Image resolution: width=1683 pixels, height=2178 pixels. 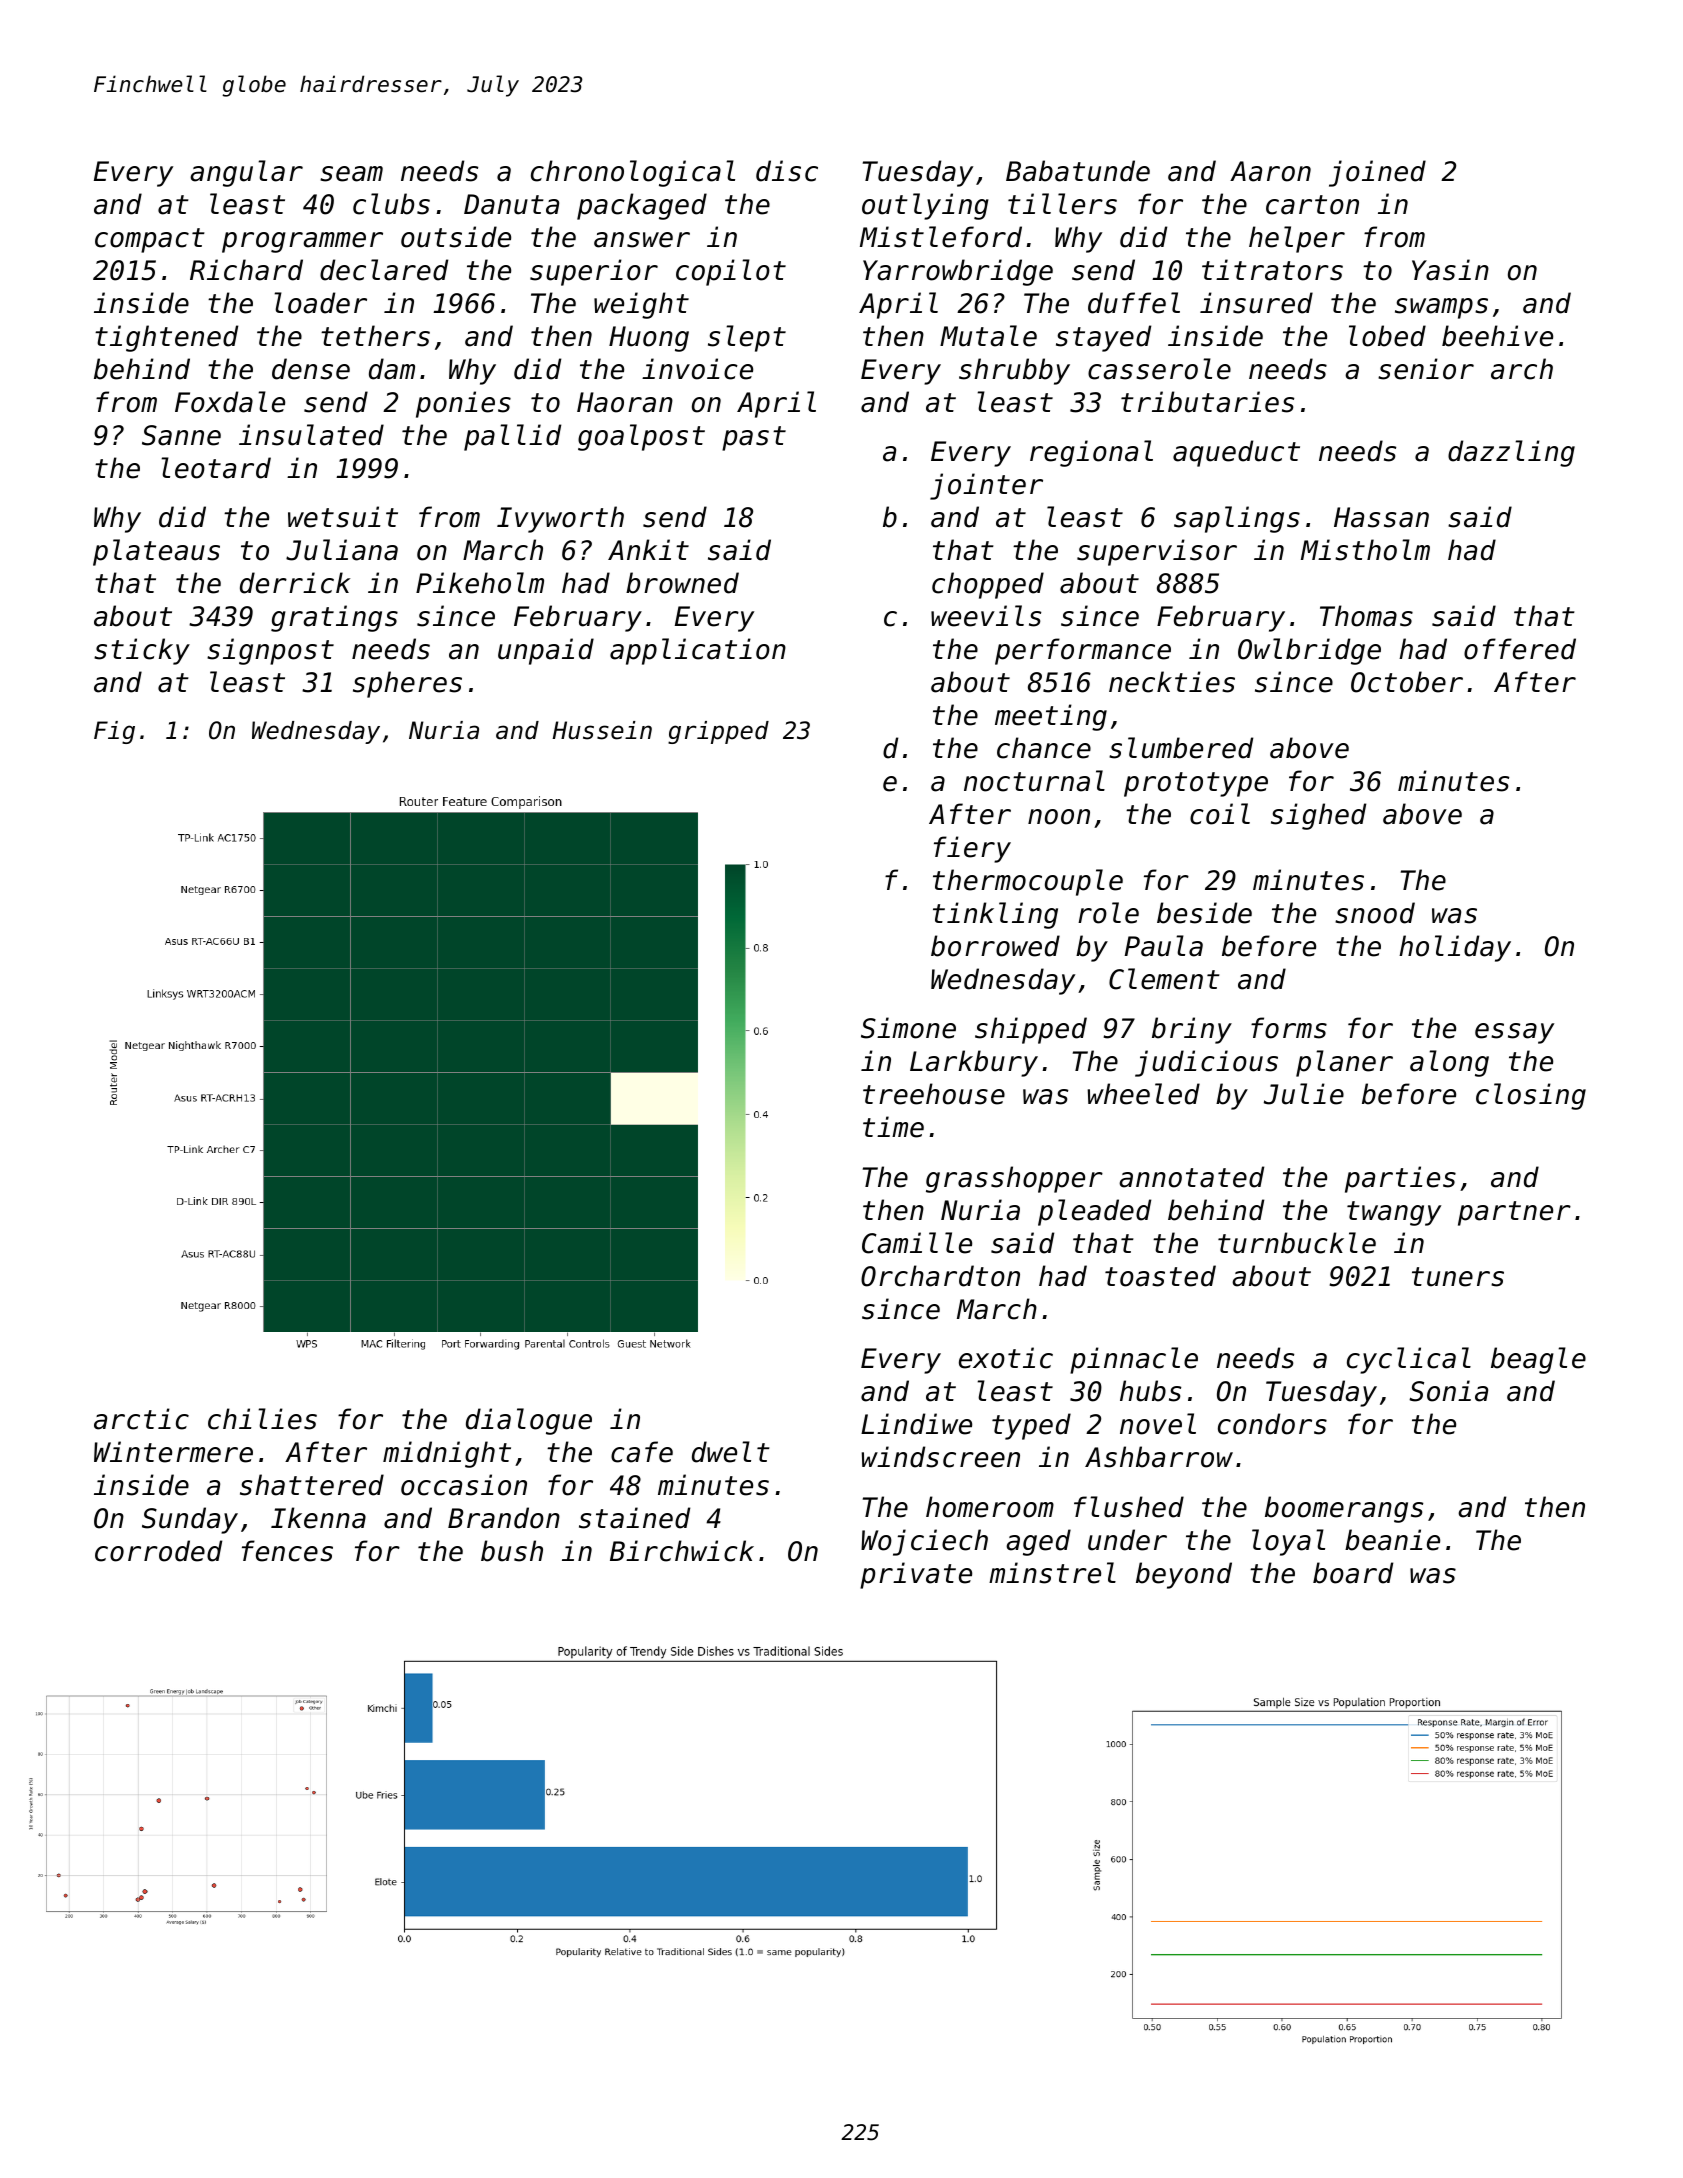 What do you see at coordinates (270, 651) in the page?
I see `signpost` at bounding box center [270, 651].
